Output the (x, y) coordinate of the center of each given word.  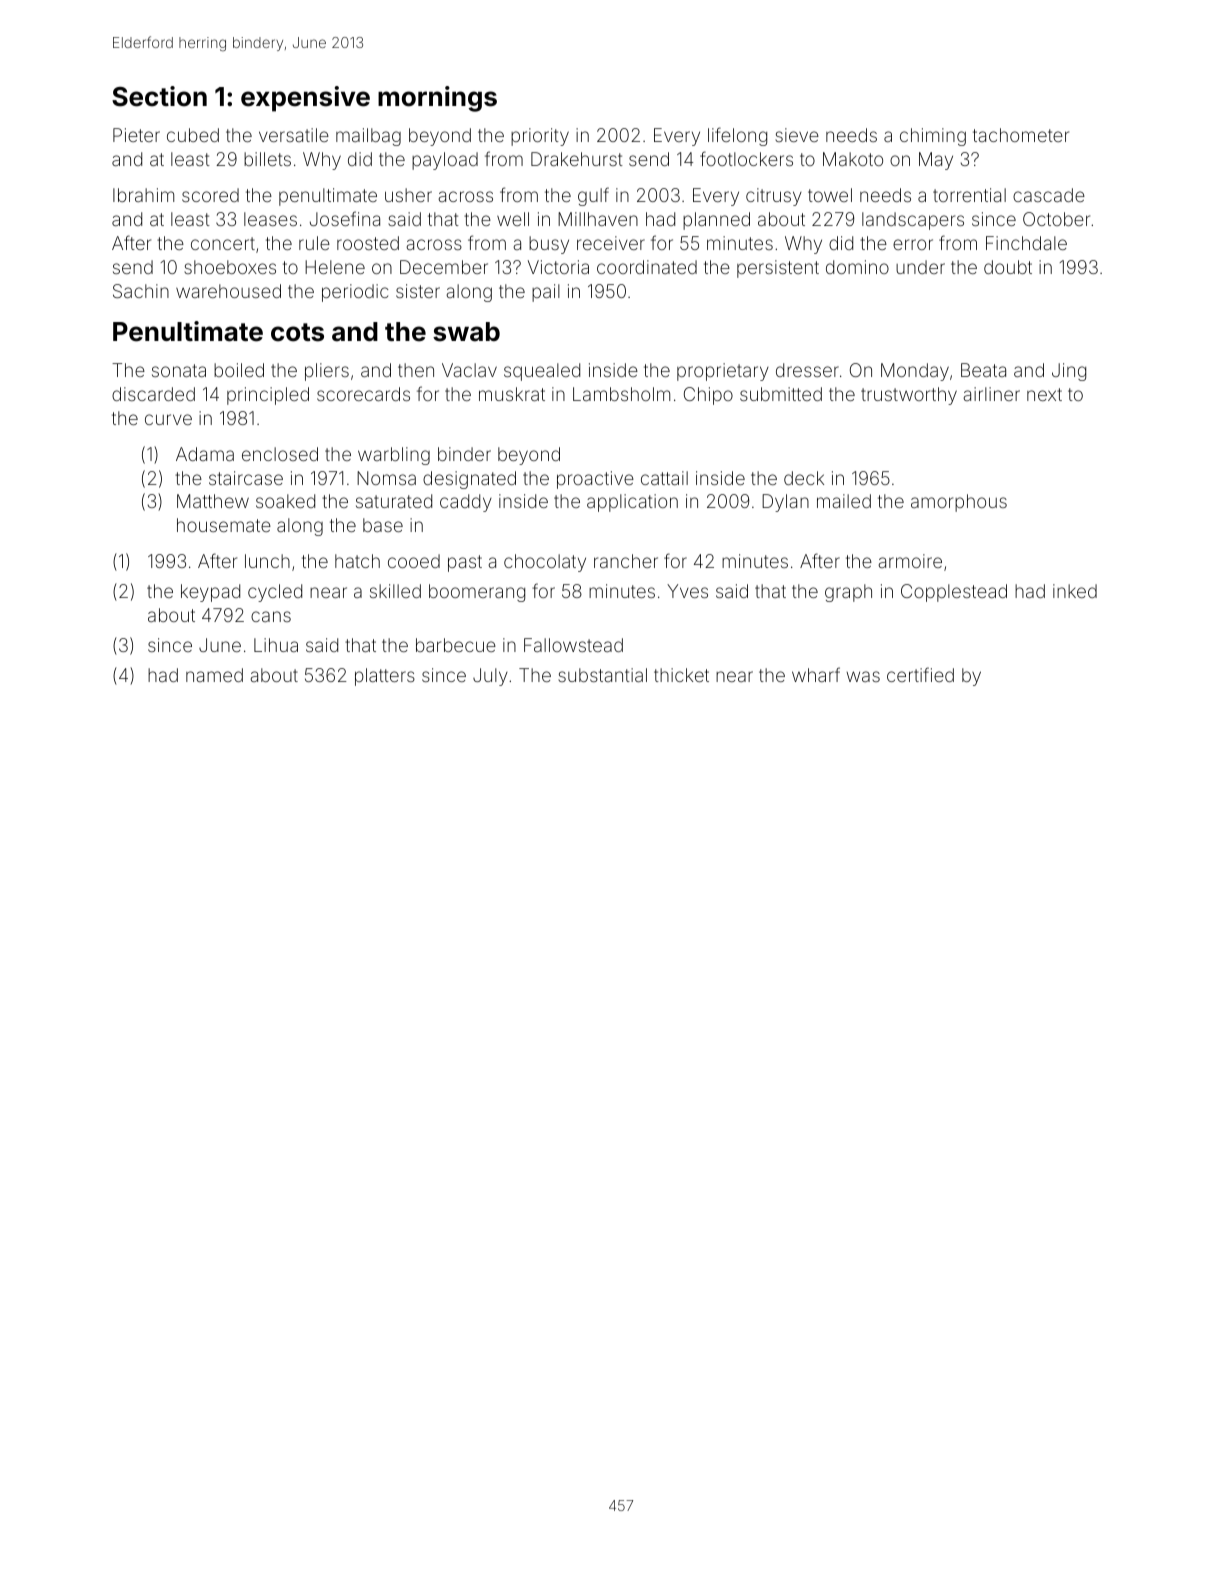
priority (540, 137)
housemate (224, 525)
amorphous (959, 503)
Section (159, 96)
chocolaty (545, 563)
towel (830, 195)
